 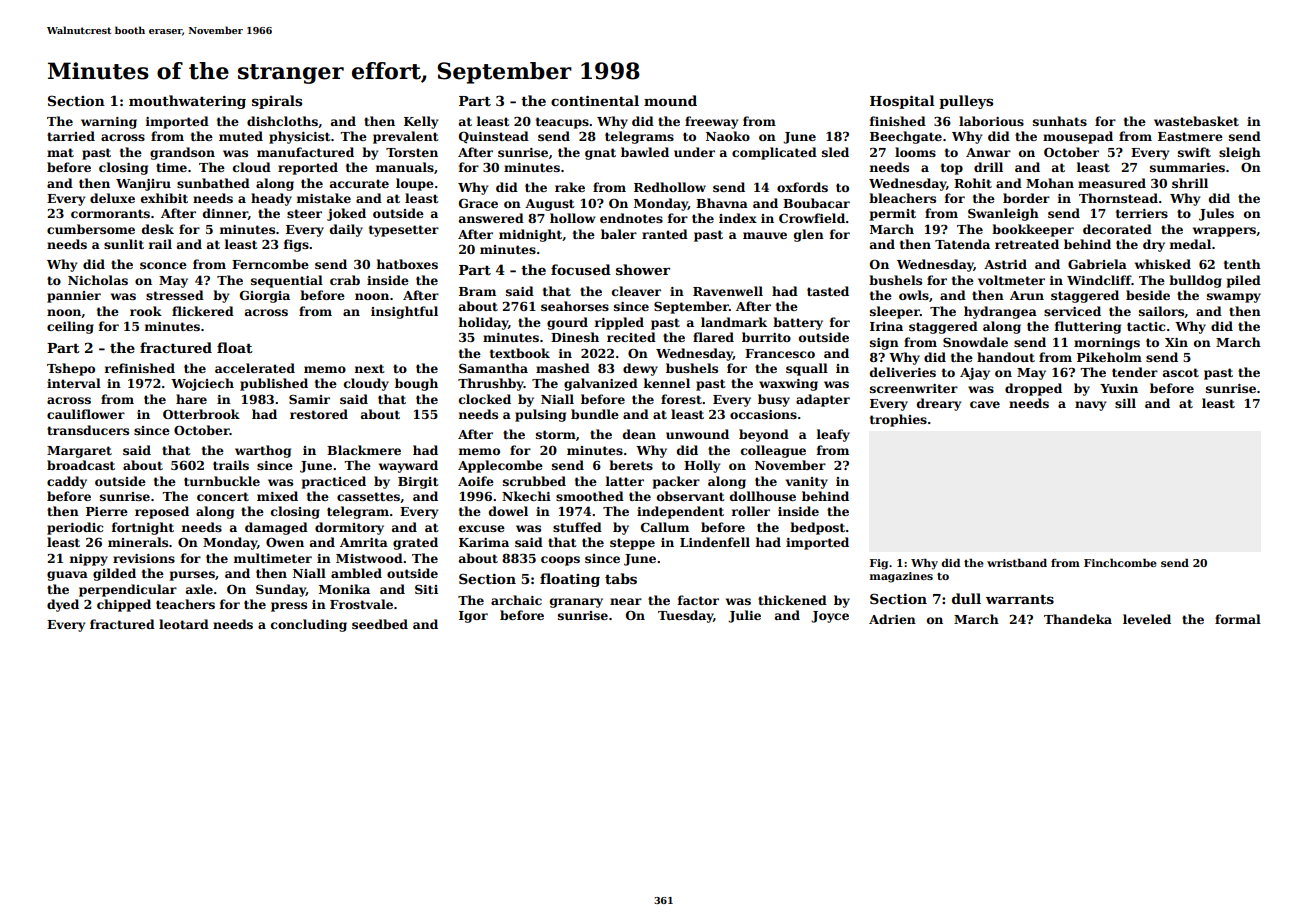 I want to click on ranted, so click(x=665, y=234).
